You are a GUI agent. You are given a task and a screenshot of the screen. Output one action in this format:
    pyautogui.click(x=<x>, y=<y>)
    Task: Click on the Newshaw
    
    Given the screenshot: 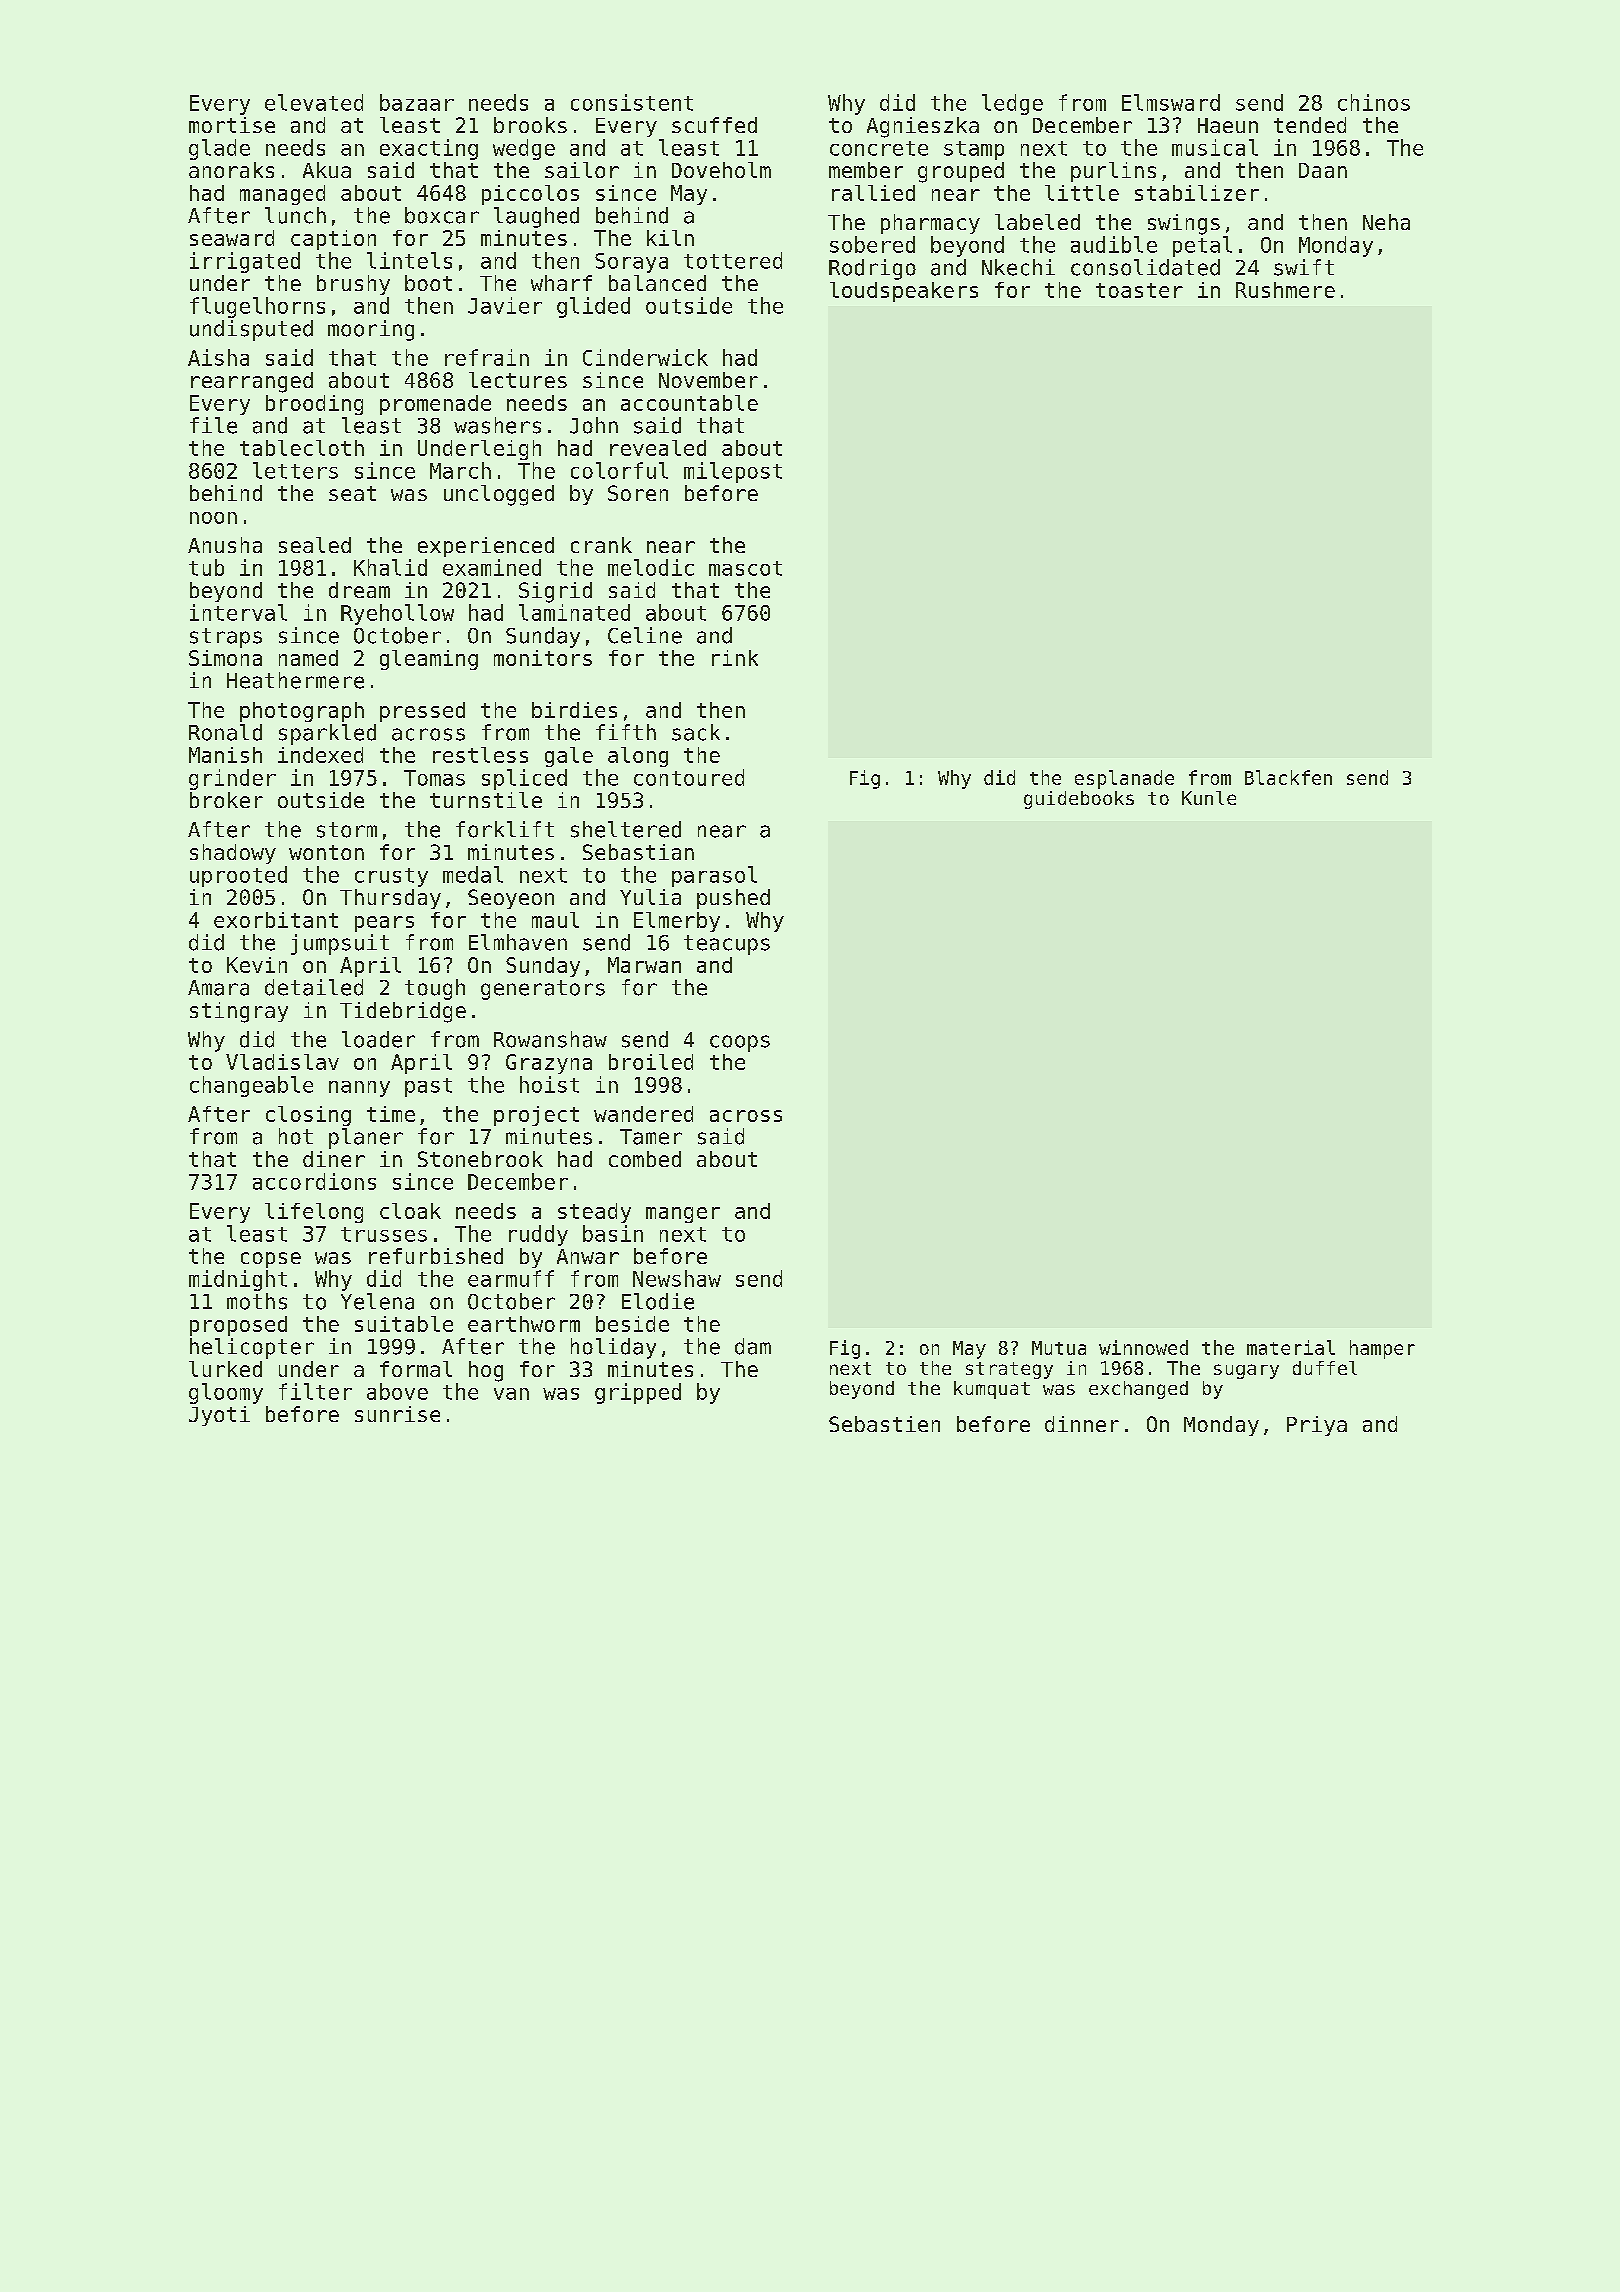 What is the action you would take?
    pyautogui.click(x=677, y=1278)
